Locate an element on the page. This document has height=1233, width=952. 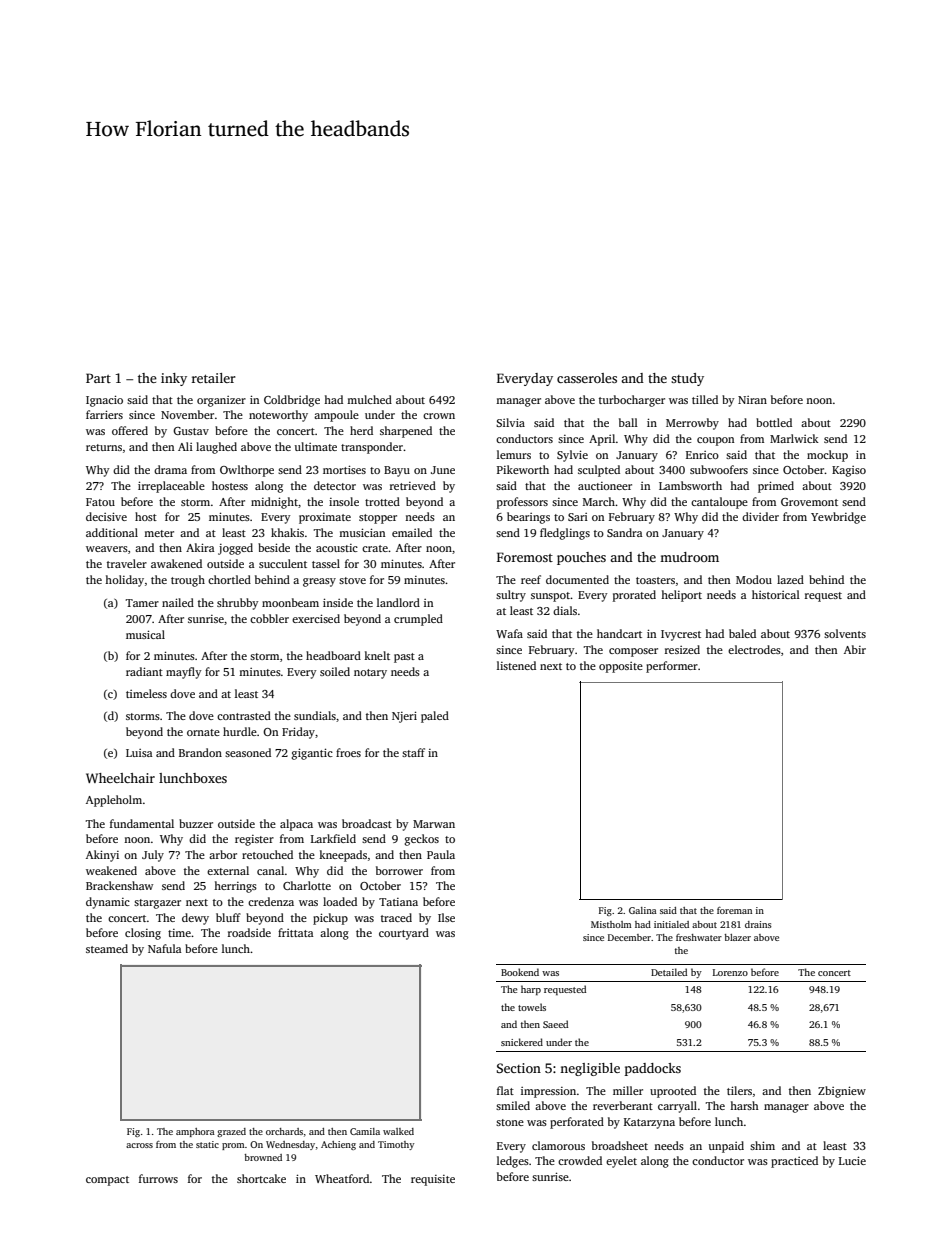
towels is located at coordinates (532, 1007).
